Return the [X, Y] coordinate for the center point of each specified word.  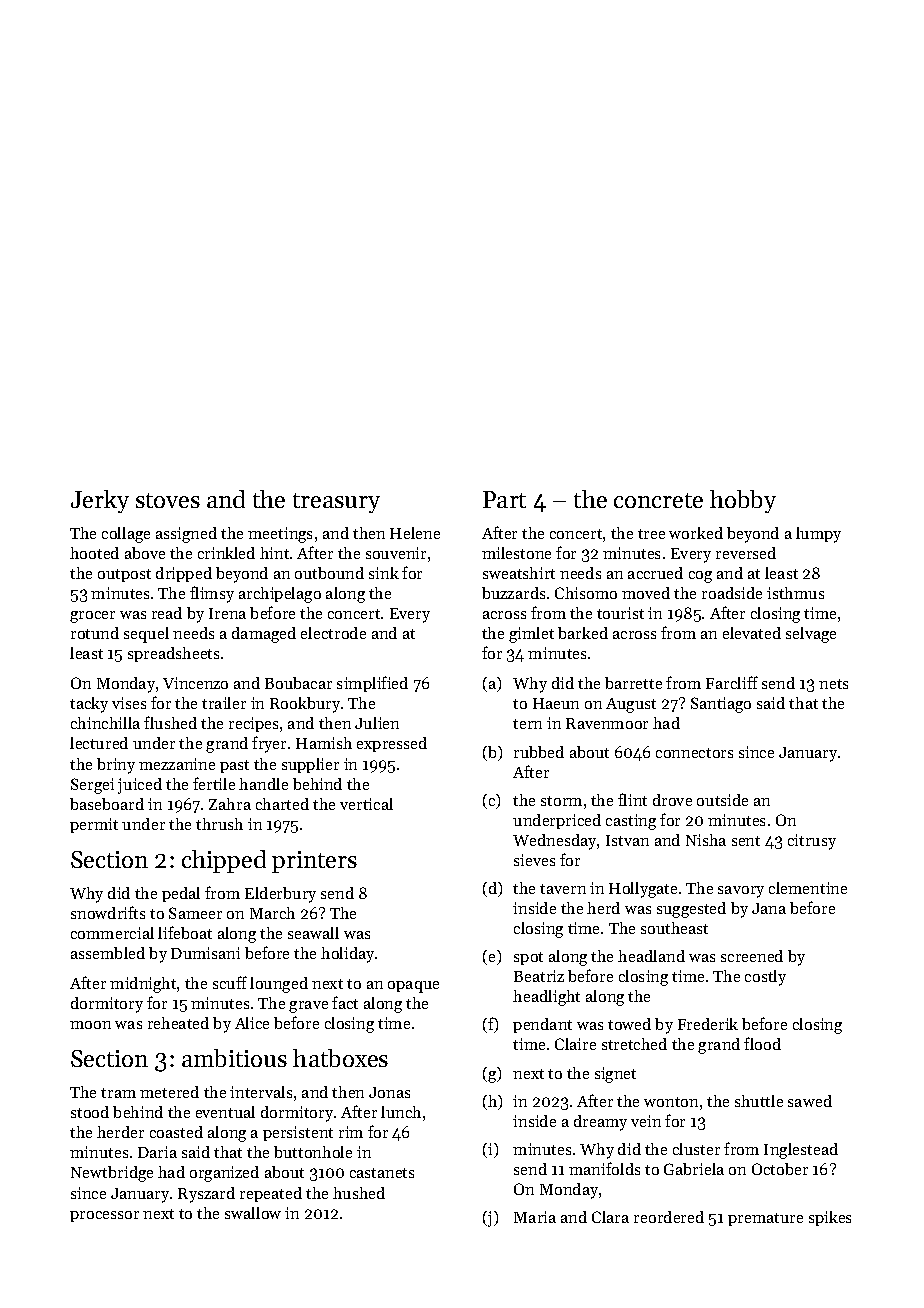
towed [629, 1024]
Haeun [556, 703]
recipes [253, 724]
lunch [401, 1112]
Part [504, 499]
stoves [168, 500]
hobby [743, 501]
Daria [157, 1152]
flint [632, 799]
